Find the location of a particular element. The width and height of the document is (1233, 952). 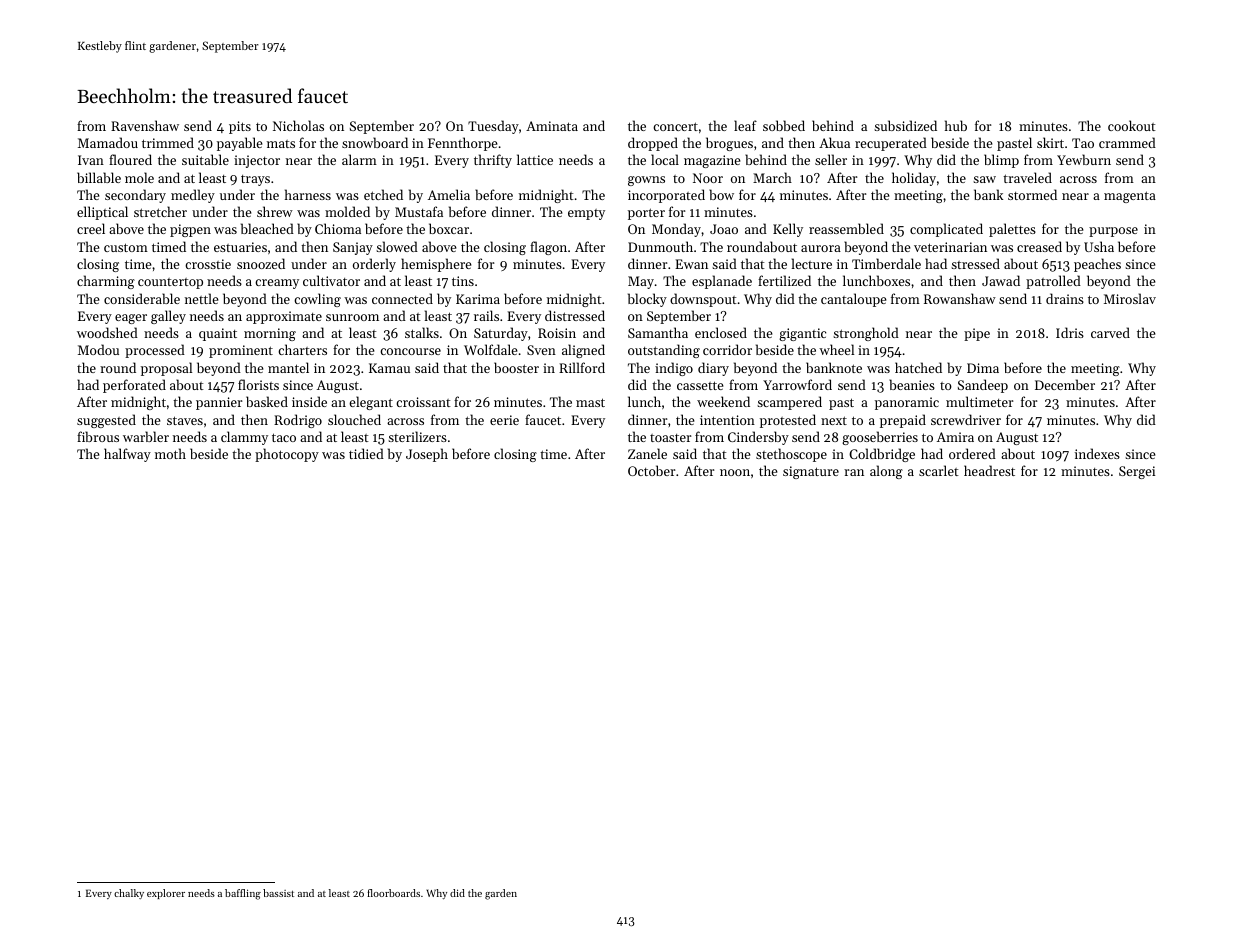

indexes is located at coordinates (1097, 453).
